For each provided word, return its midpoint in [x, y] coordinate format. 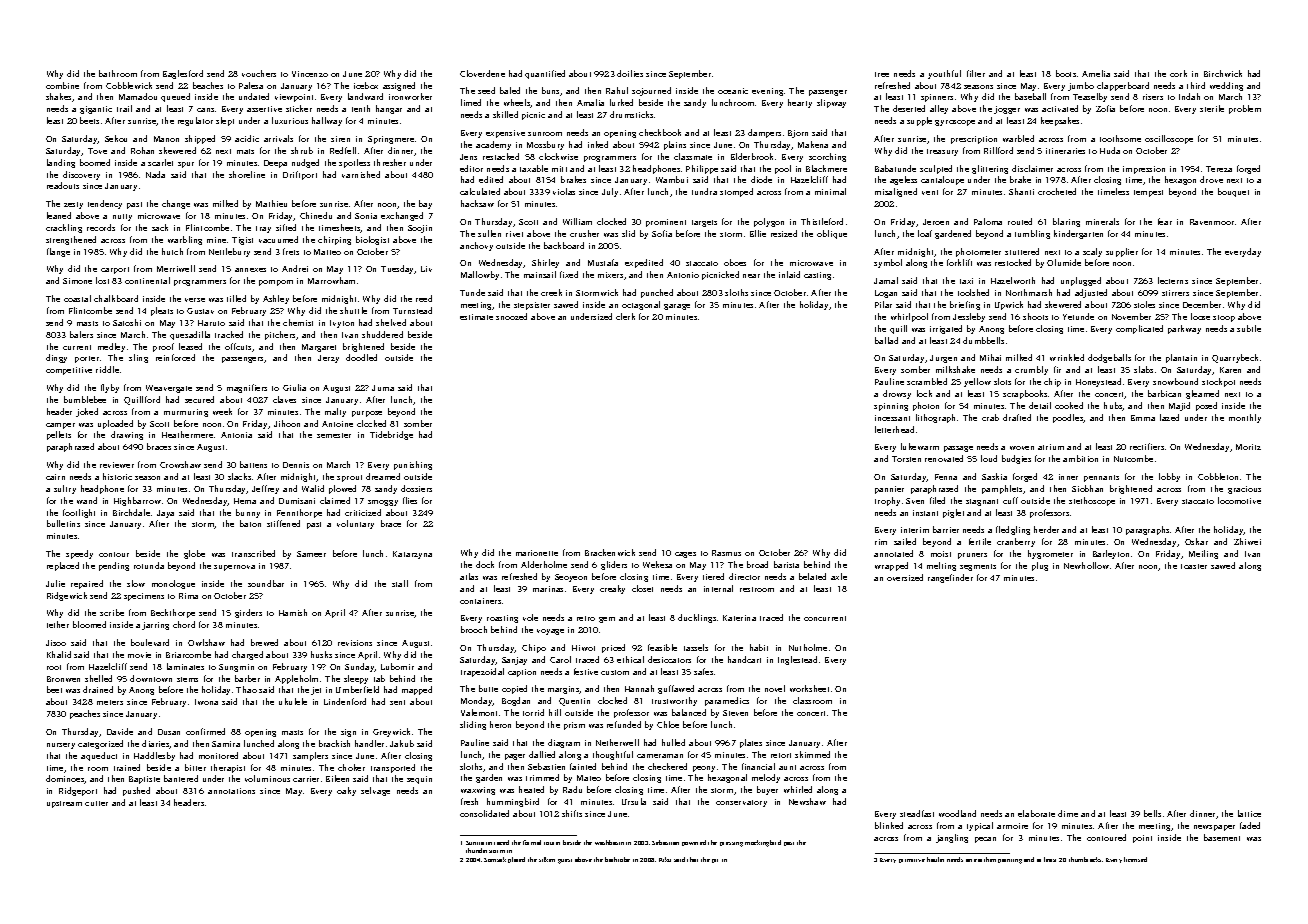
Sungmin [236, 668]
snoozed [511, 316]
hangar [389, 109]
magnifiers [247, 388]
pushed [136, 791]
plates [751, 743]
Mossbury [545, 145]
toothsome [1120, 138]
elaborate [1036, 813]
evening [767, 92]
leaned [59, 215]
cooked [1069, 405]
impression [1144, 170]
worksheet [809, 688]
